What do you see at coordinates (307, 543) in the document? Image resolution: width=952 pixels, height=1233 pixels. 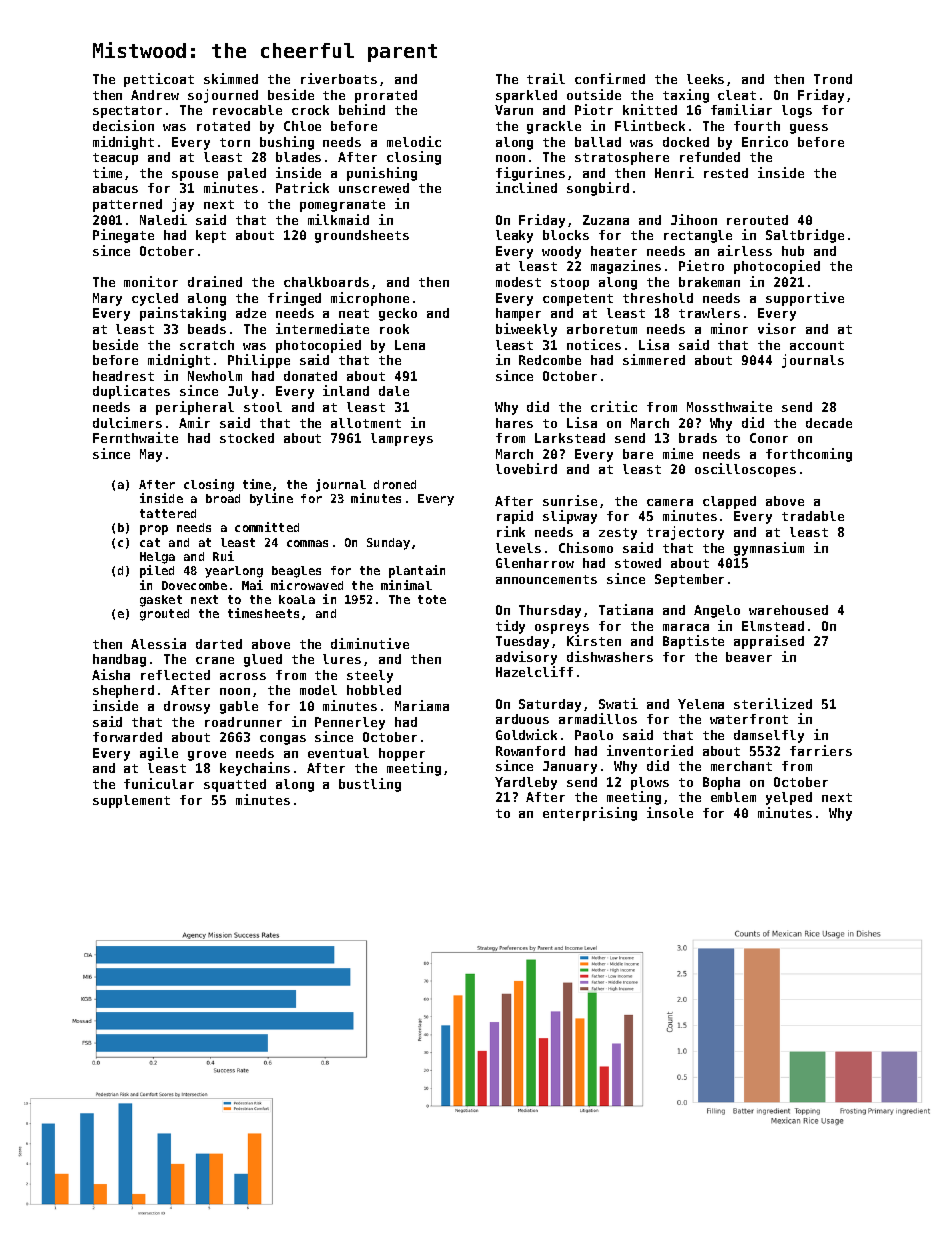 I see `commas` at bounding box center [307, 543].
